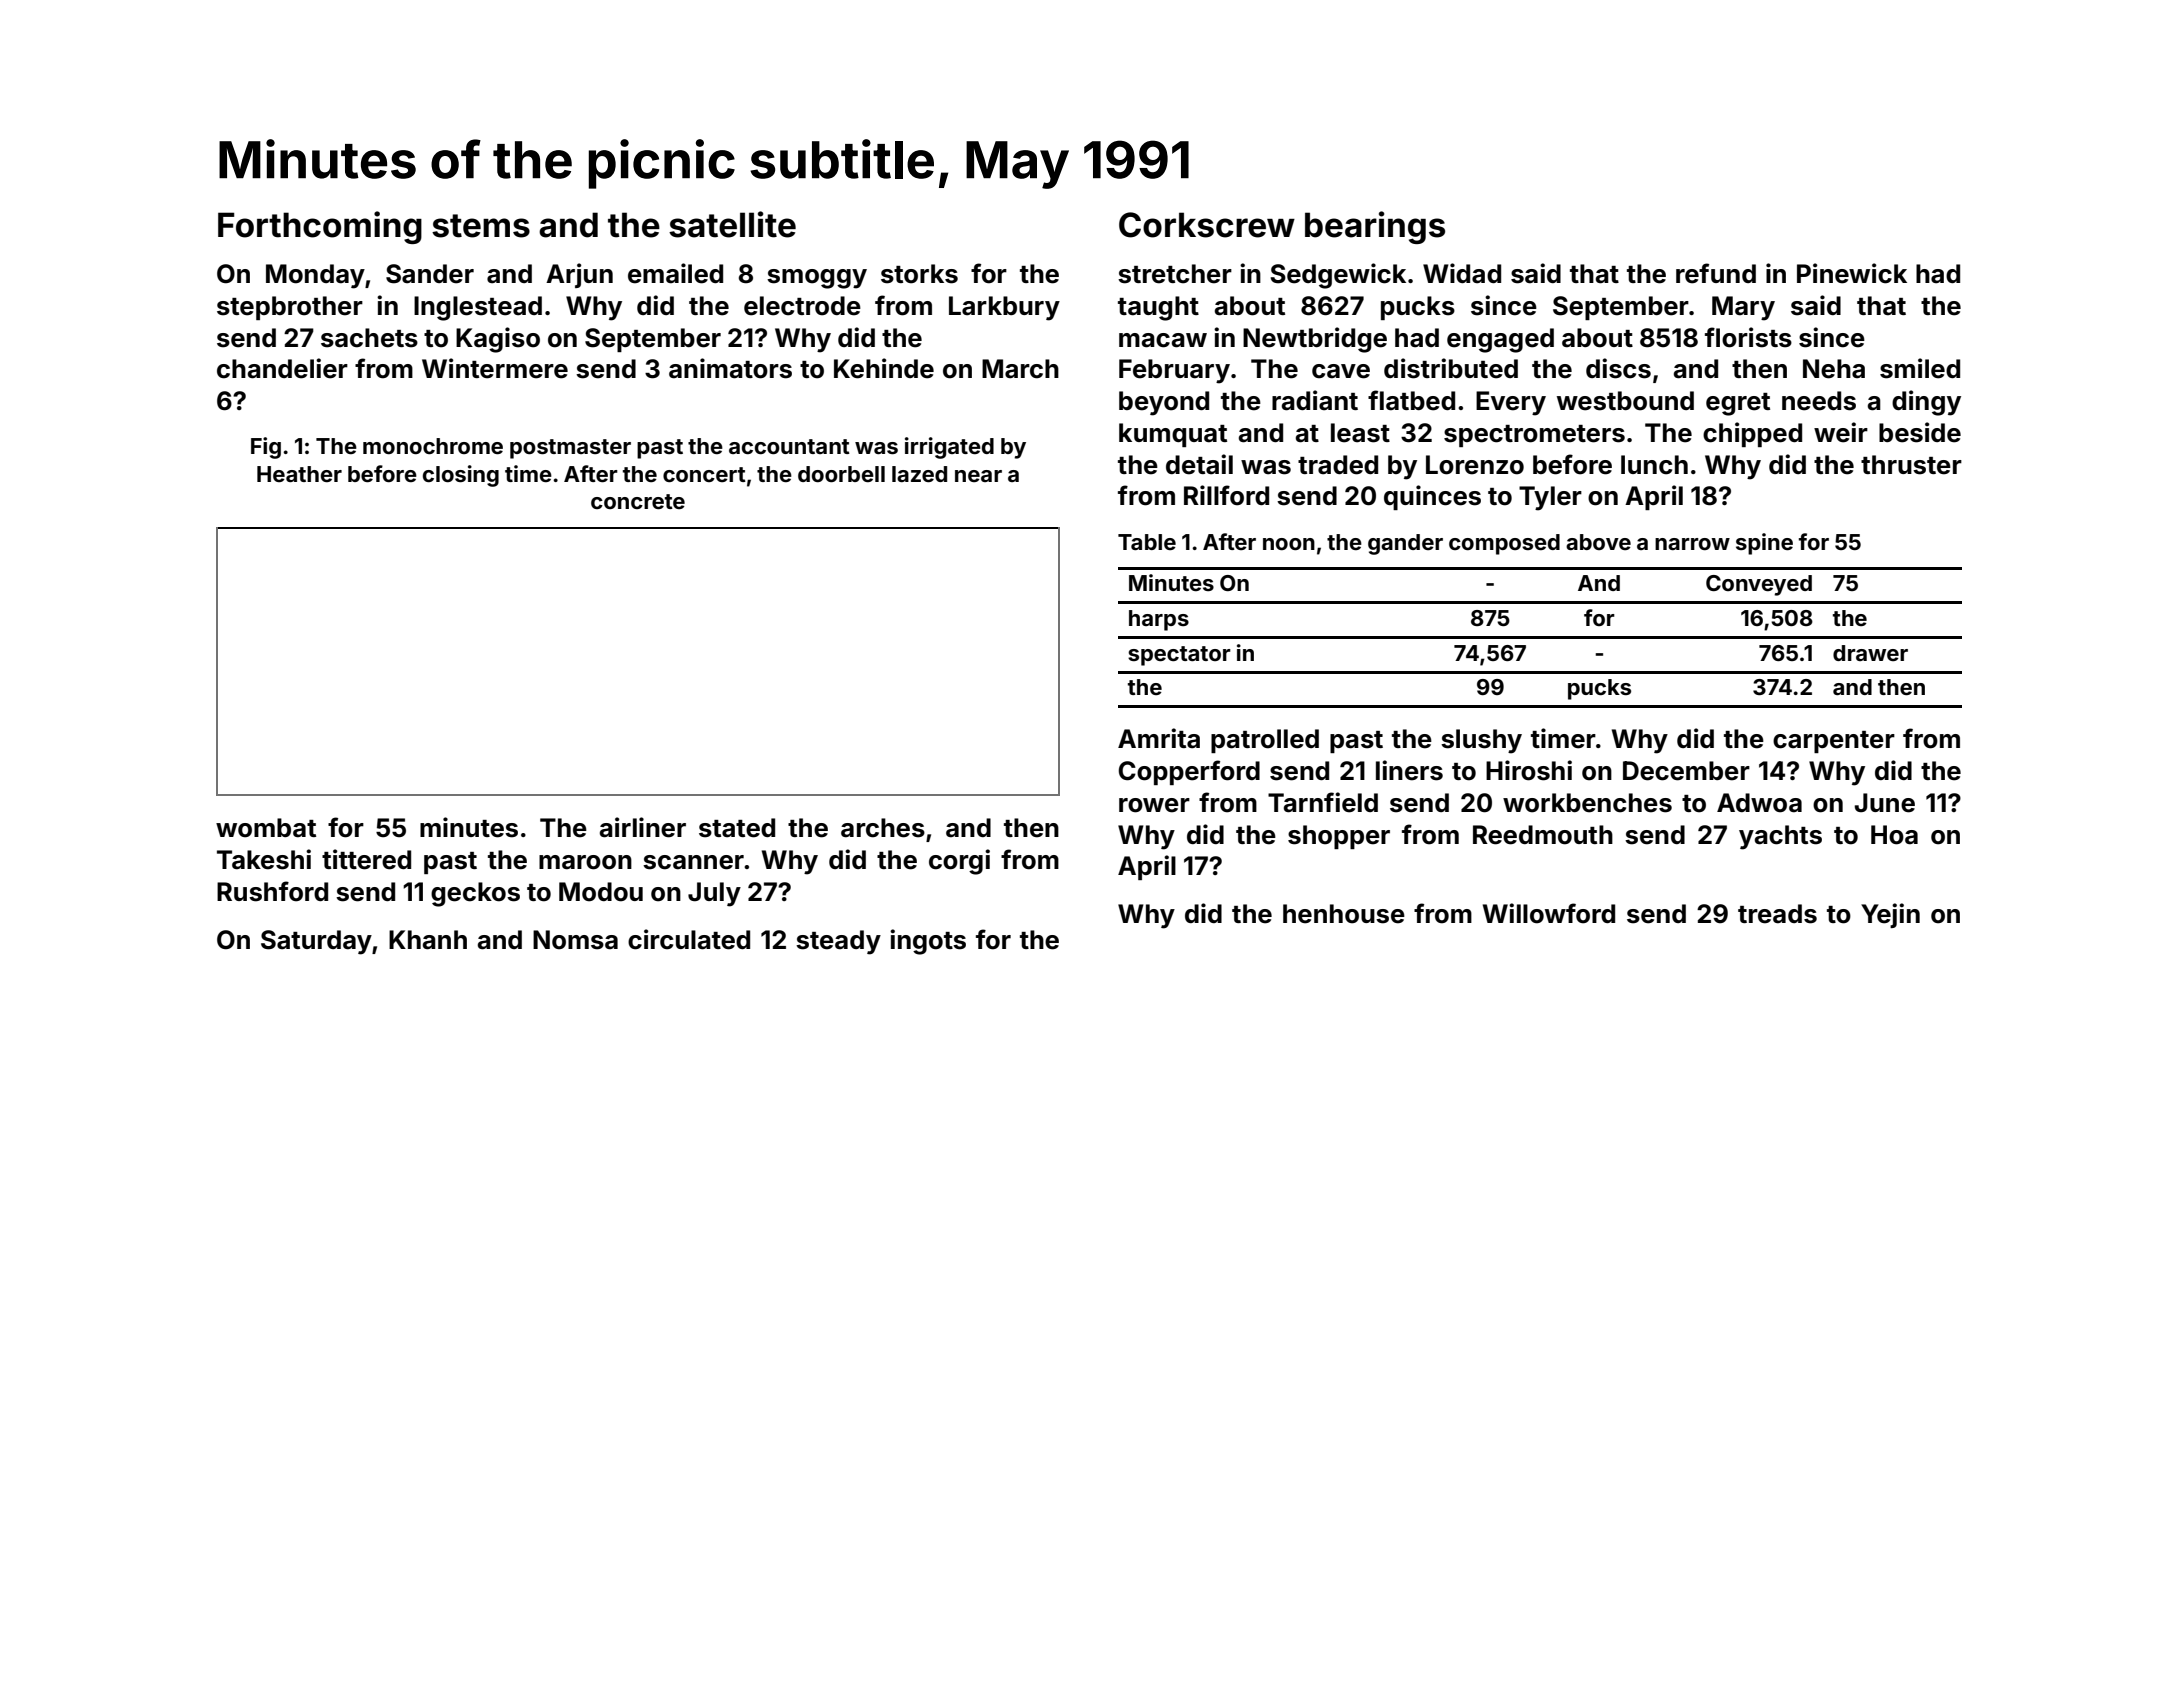  Describe the element at coordinates (475, 894) in the image. I see `geckos` at that location.
